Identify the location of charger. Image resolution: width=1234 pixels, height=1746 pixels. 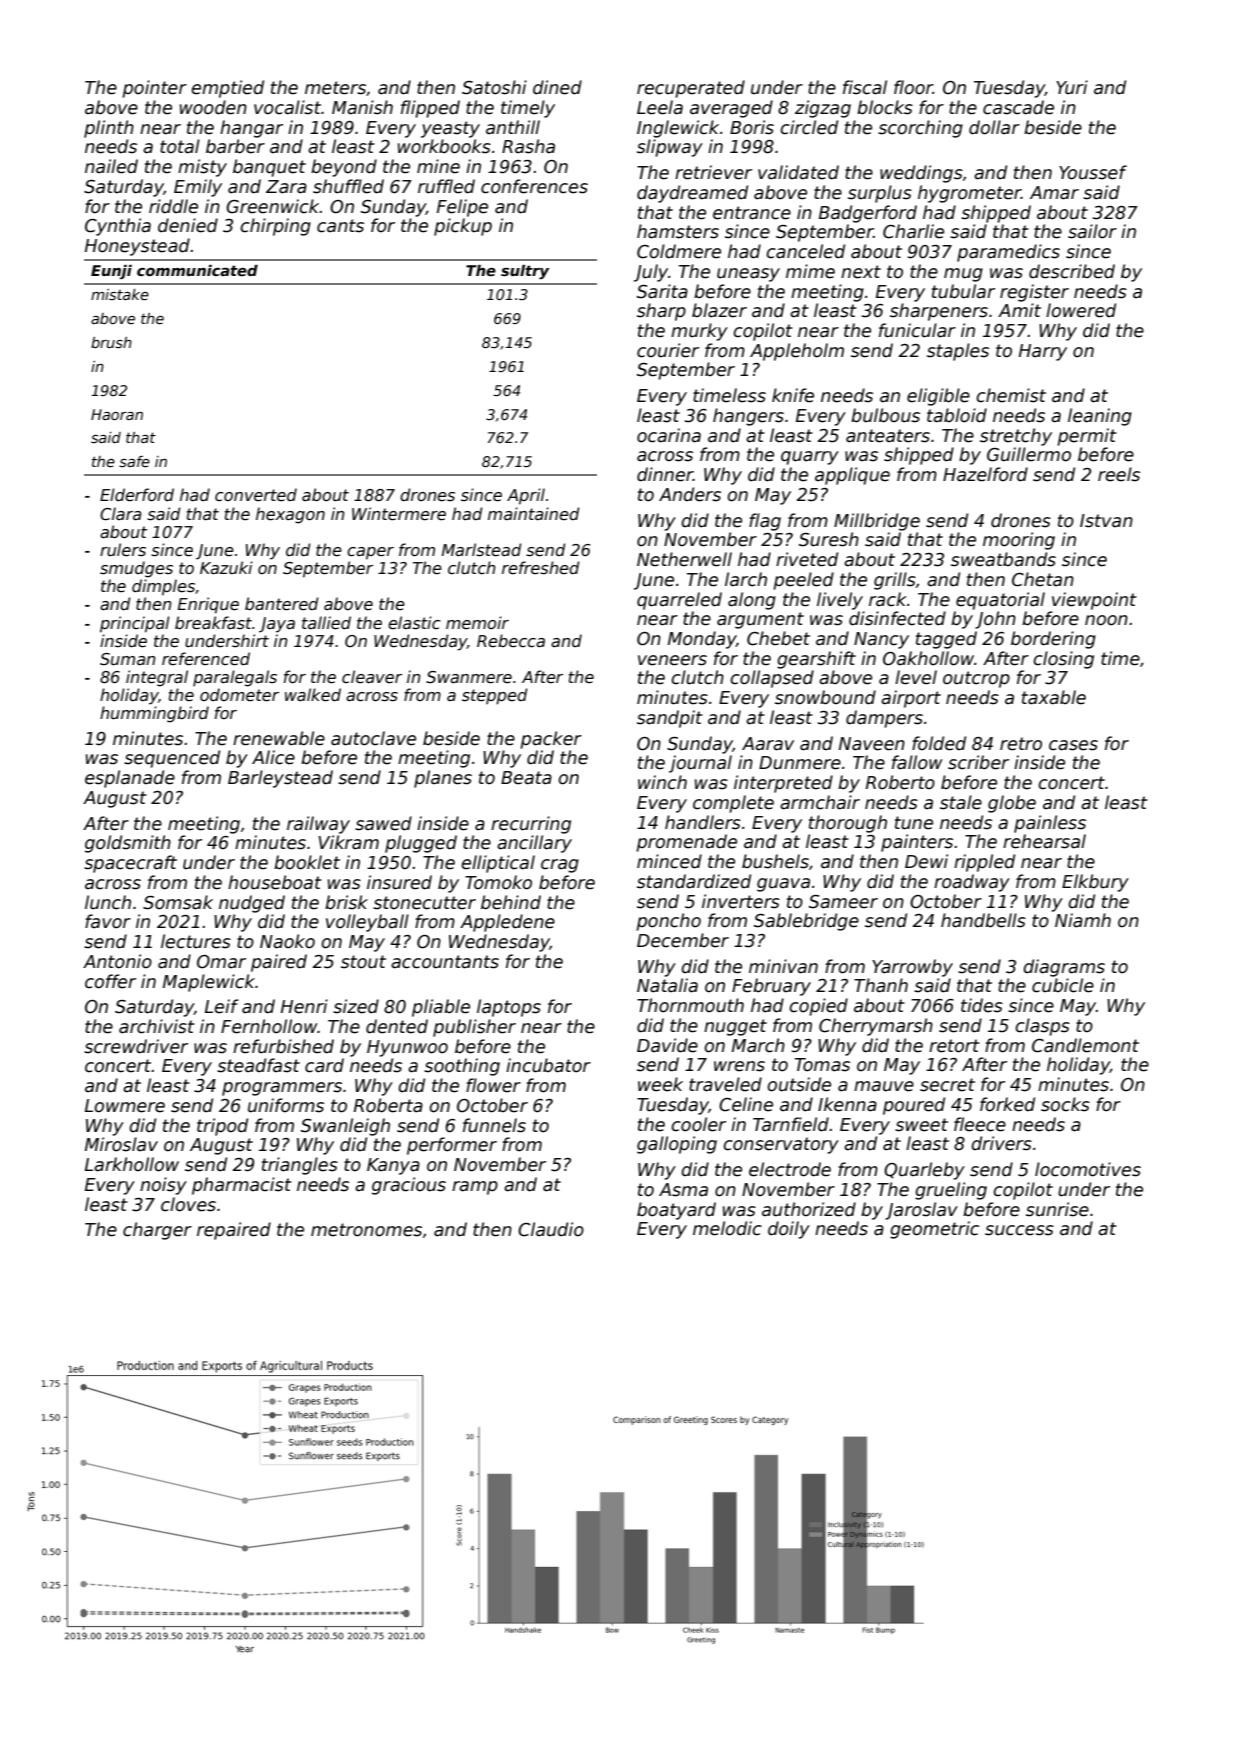
(157, 1231).
